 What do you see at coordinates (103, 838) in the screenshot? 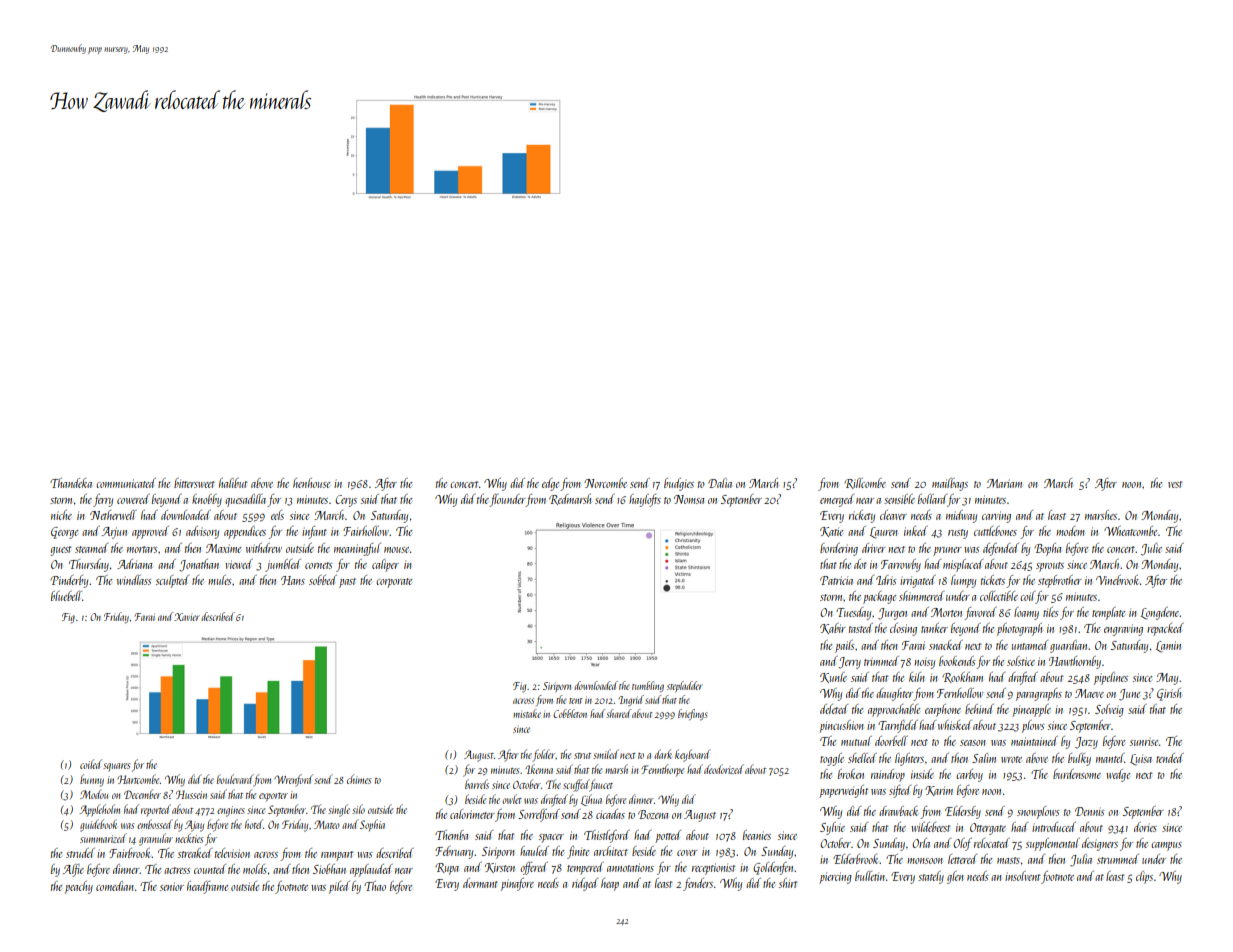
I see `summarized` at bounding box center [103, 838].
